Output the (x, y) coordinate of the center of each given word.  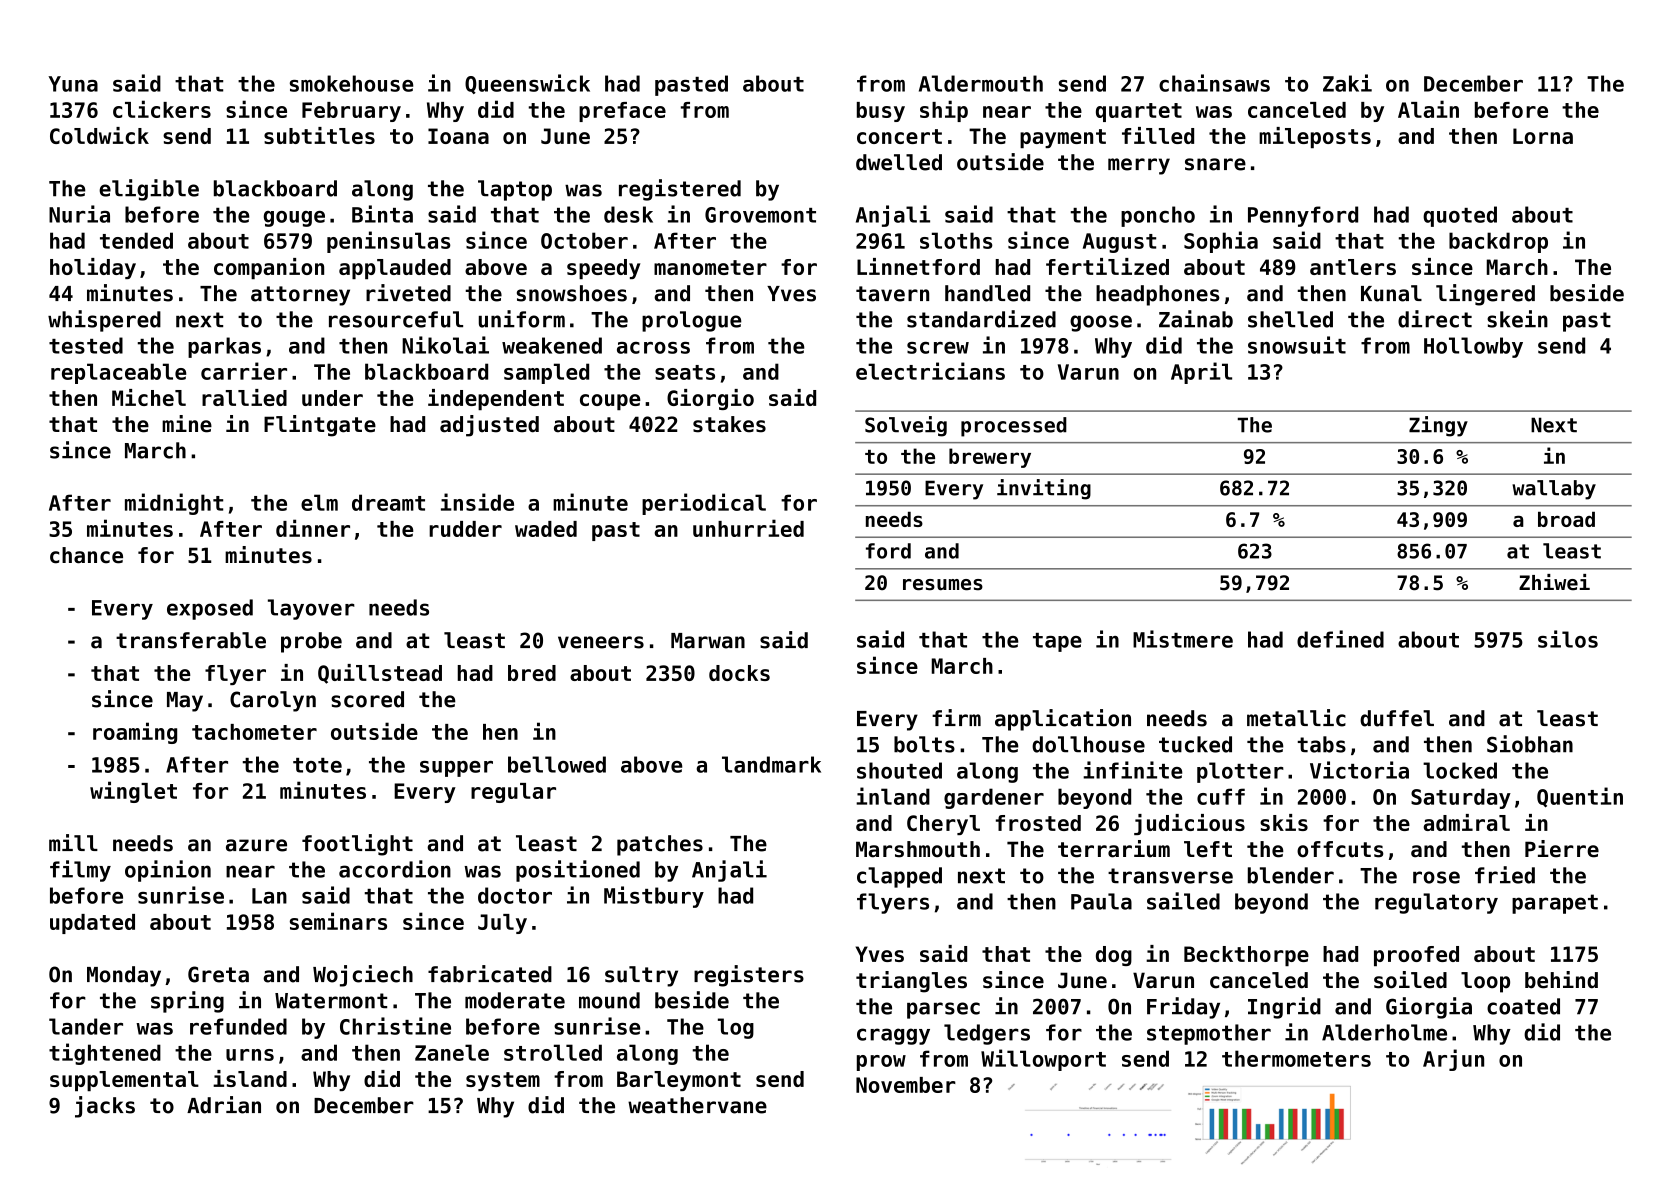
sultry (641, 976)
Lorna (1543, 136)
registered (680, 190)
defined (1340, 639)
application (1063, 720)
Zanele (452, 1052)
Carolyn (273, 701)
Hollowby (1473, 347)
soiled (1410, 980)
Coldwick (99, 135)
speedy (603, 269)
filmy (80, 871)
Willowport (1043, 1060)
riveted (408, 293)
